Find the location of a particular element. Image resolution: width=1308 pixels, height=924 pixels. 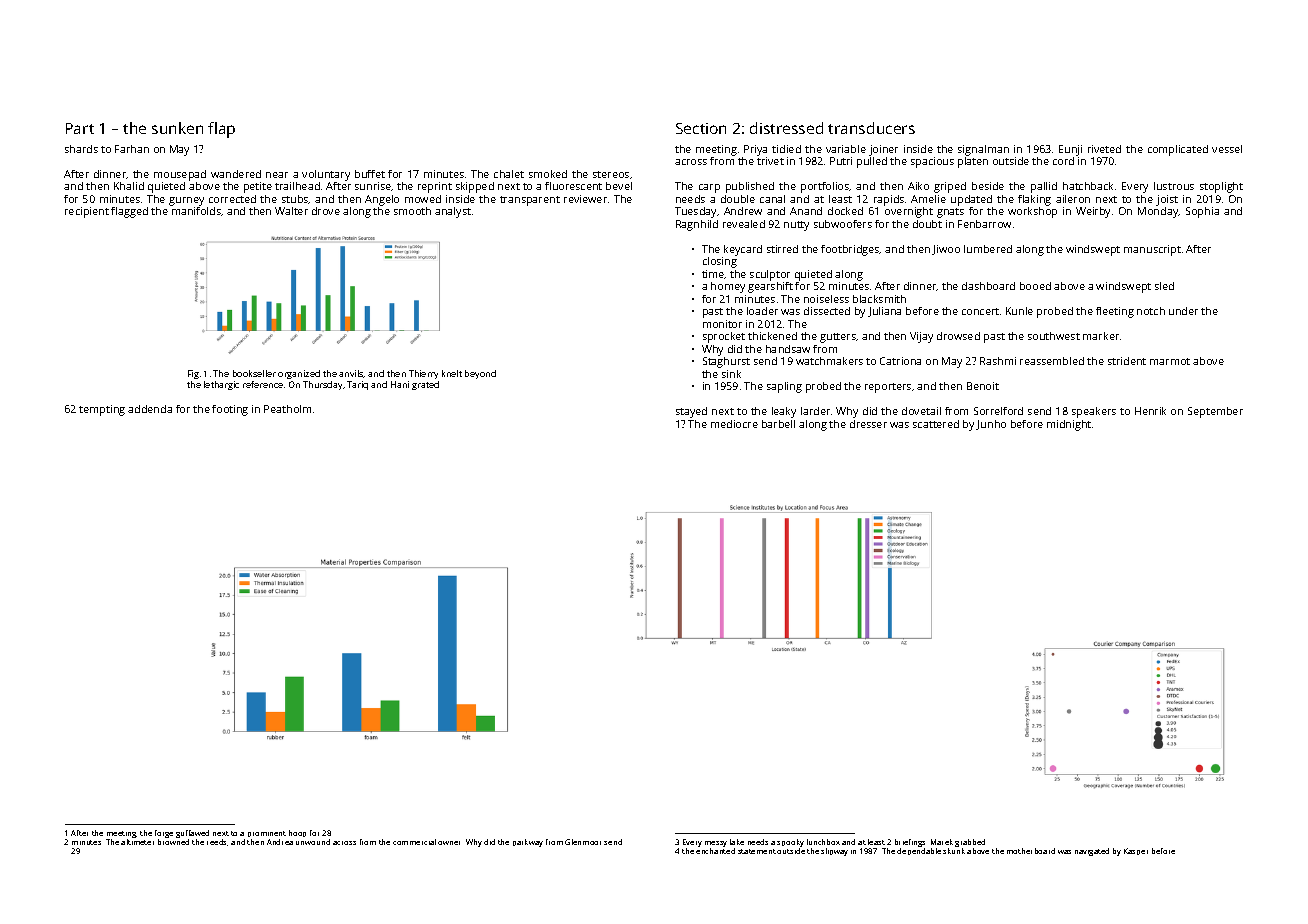

transducers is located at coordinates (871, 128).
